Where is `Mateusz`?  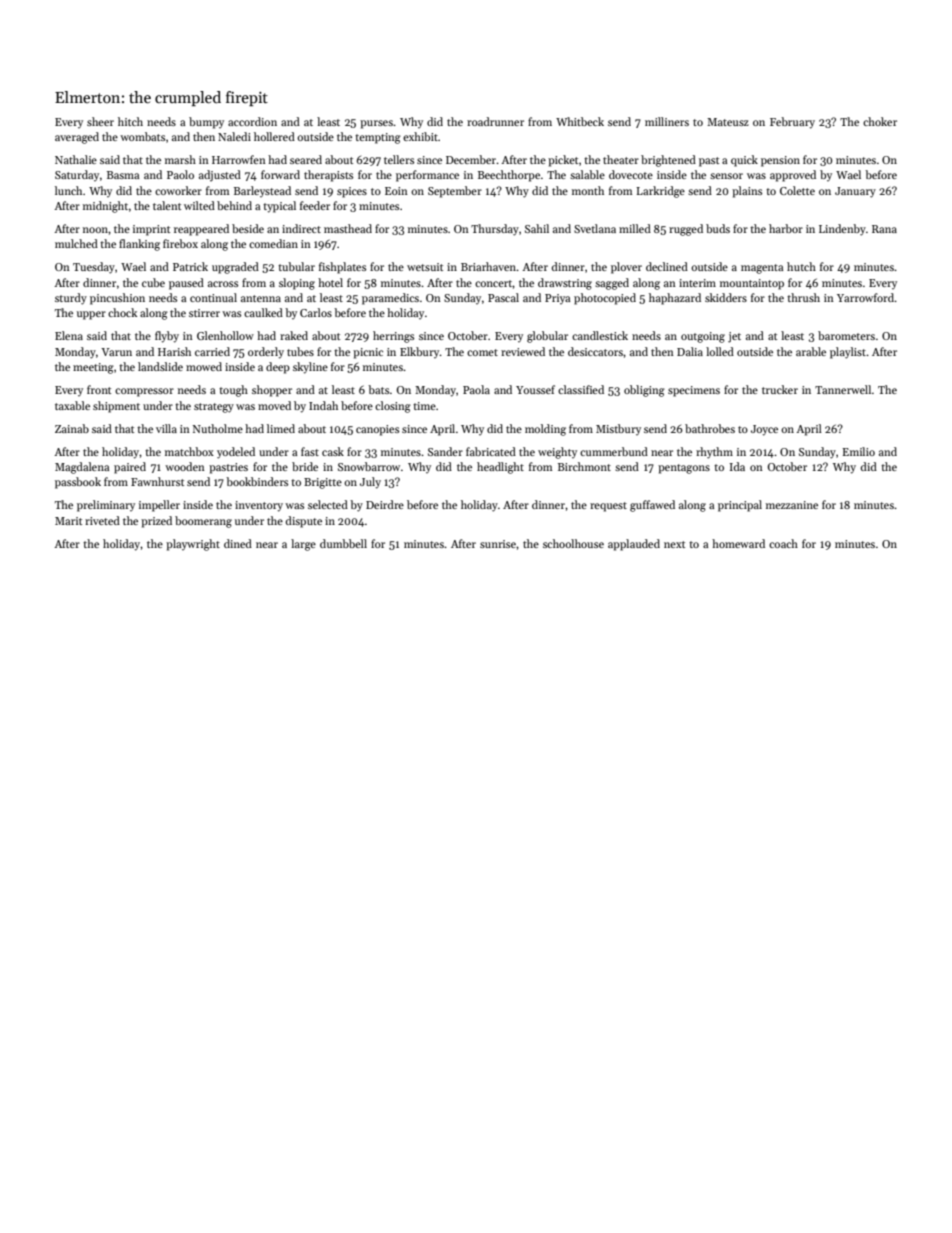 Mateusz is located at coordinates (728, 122).
